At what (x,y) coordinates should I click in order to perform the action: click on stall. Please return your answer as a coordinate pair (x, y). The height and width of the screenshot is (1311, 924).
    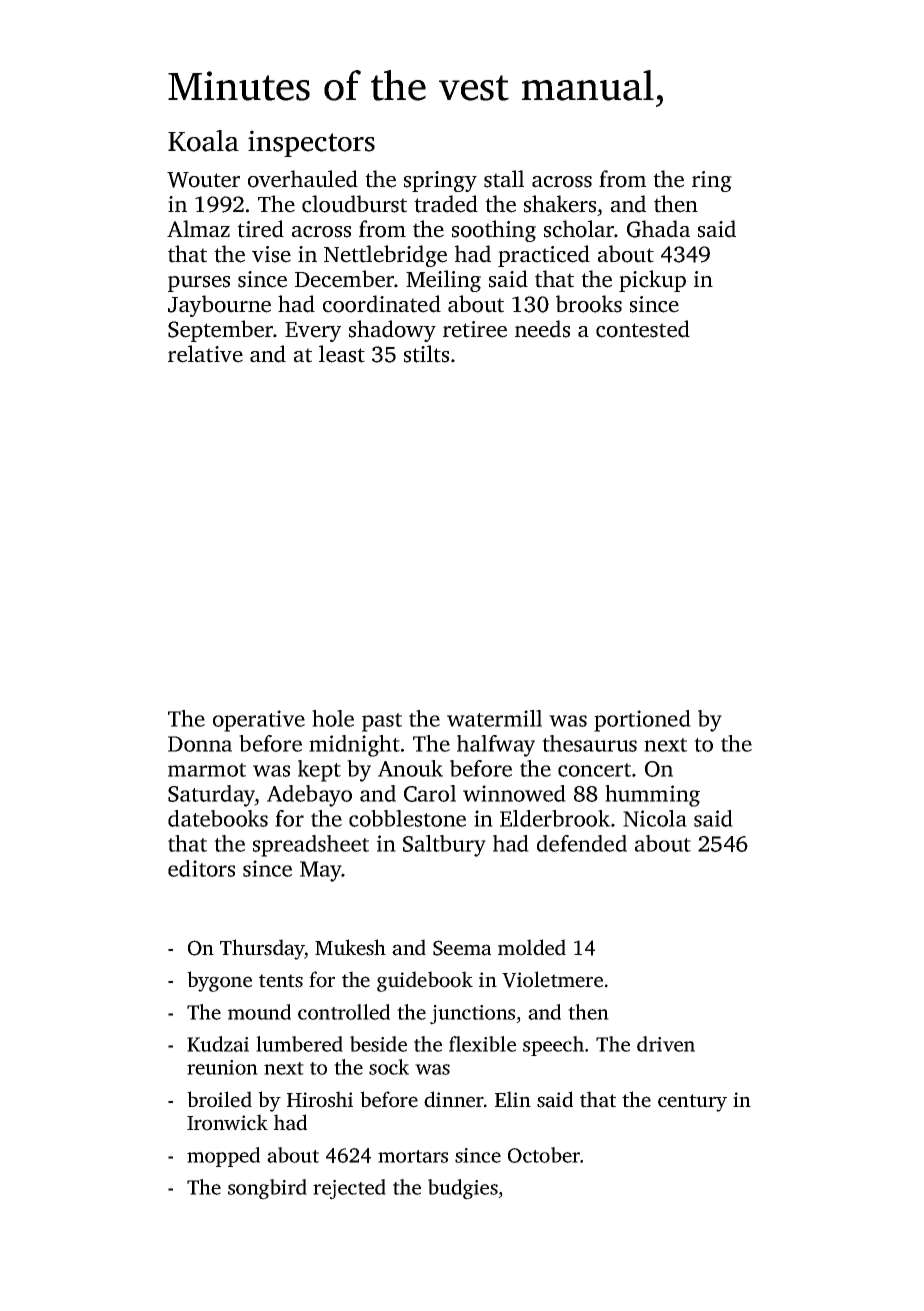
    Looking at the image, I should click on (504, 179).
